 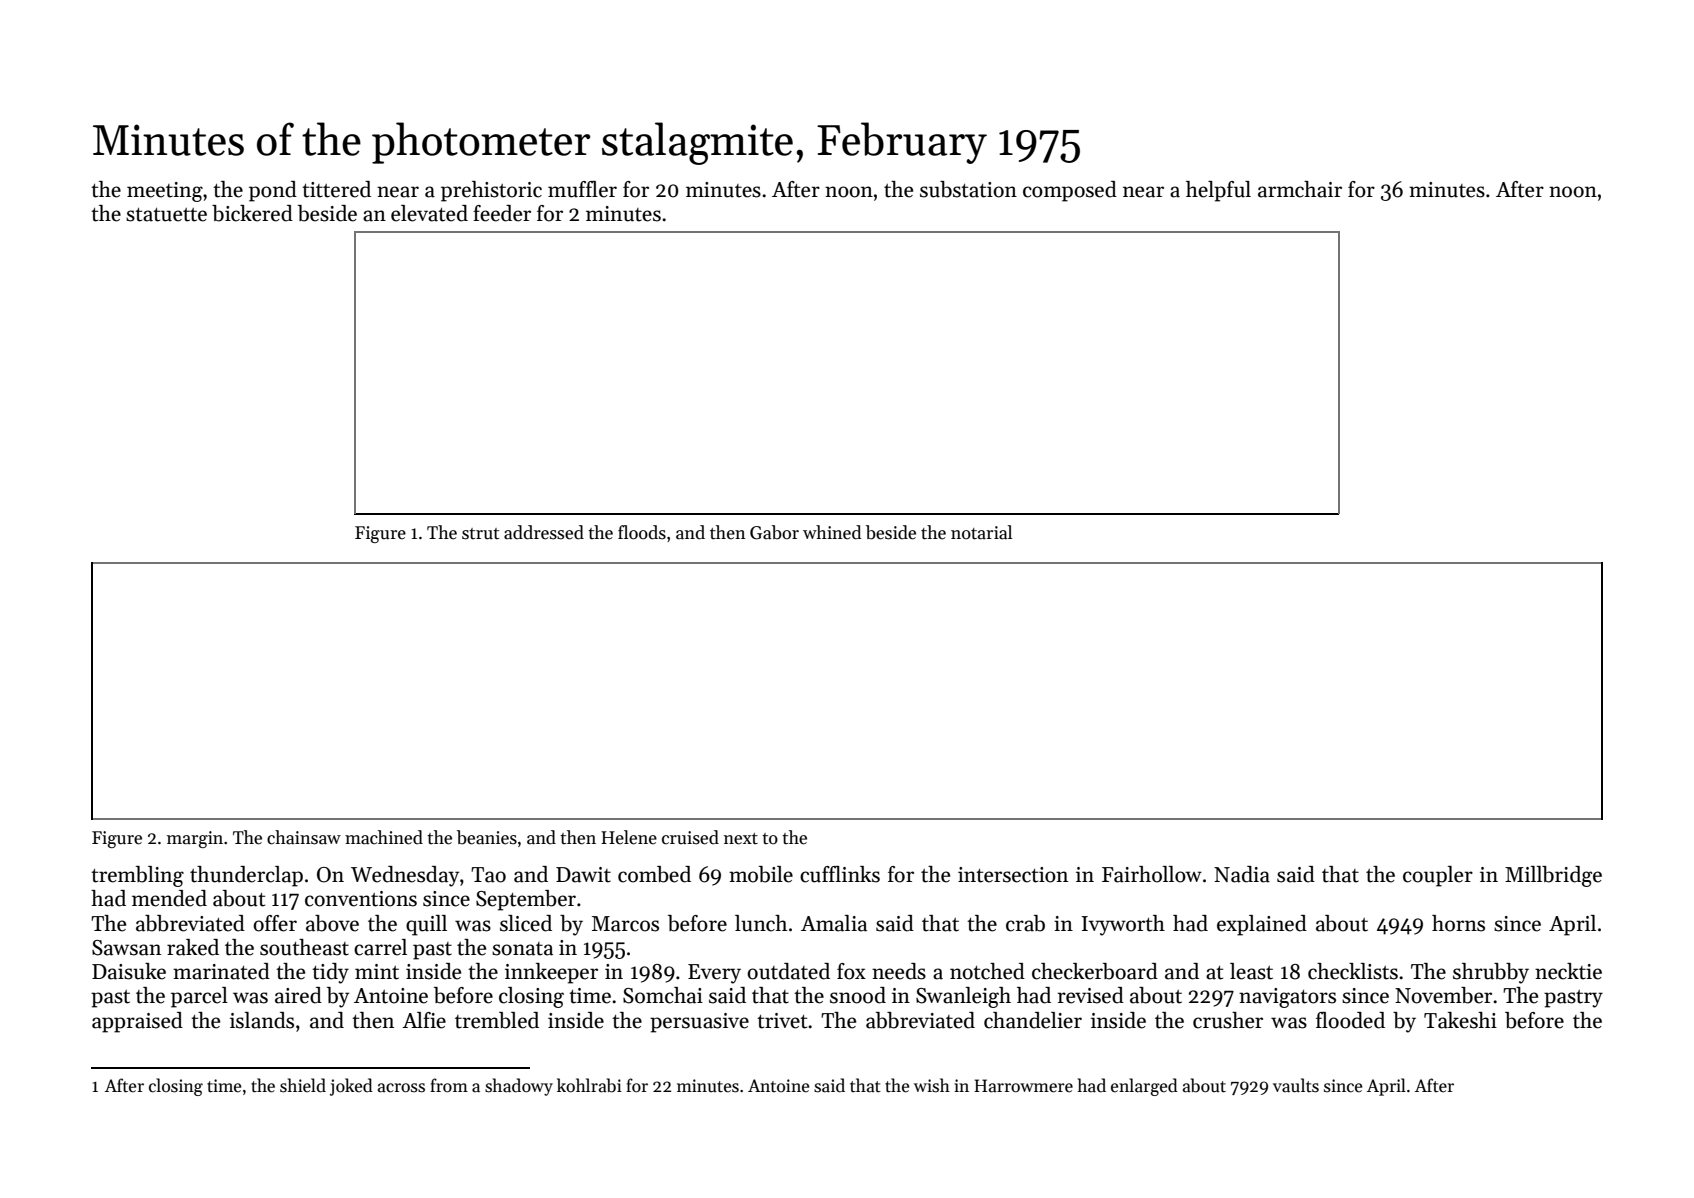 What do you see at coordinates (1296, 1085) in the page?
I see `vaults` at bounding box center [1296, 1085].
